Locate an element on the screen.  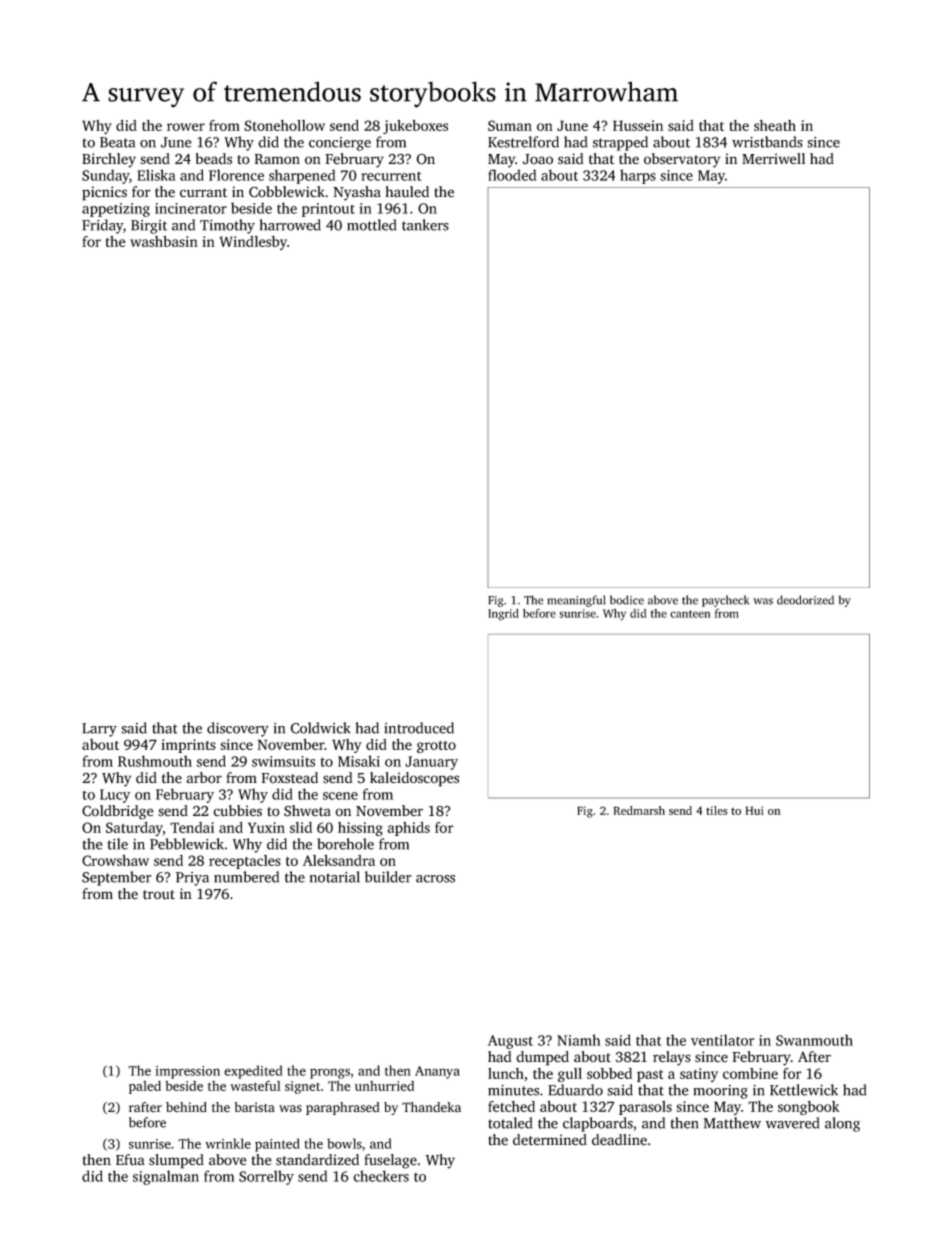
Friday is located at coordinates (102, 226).
